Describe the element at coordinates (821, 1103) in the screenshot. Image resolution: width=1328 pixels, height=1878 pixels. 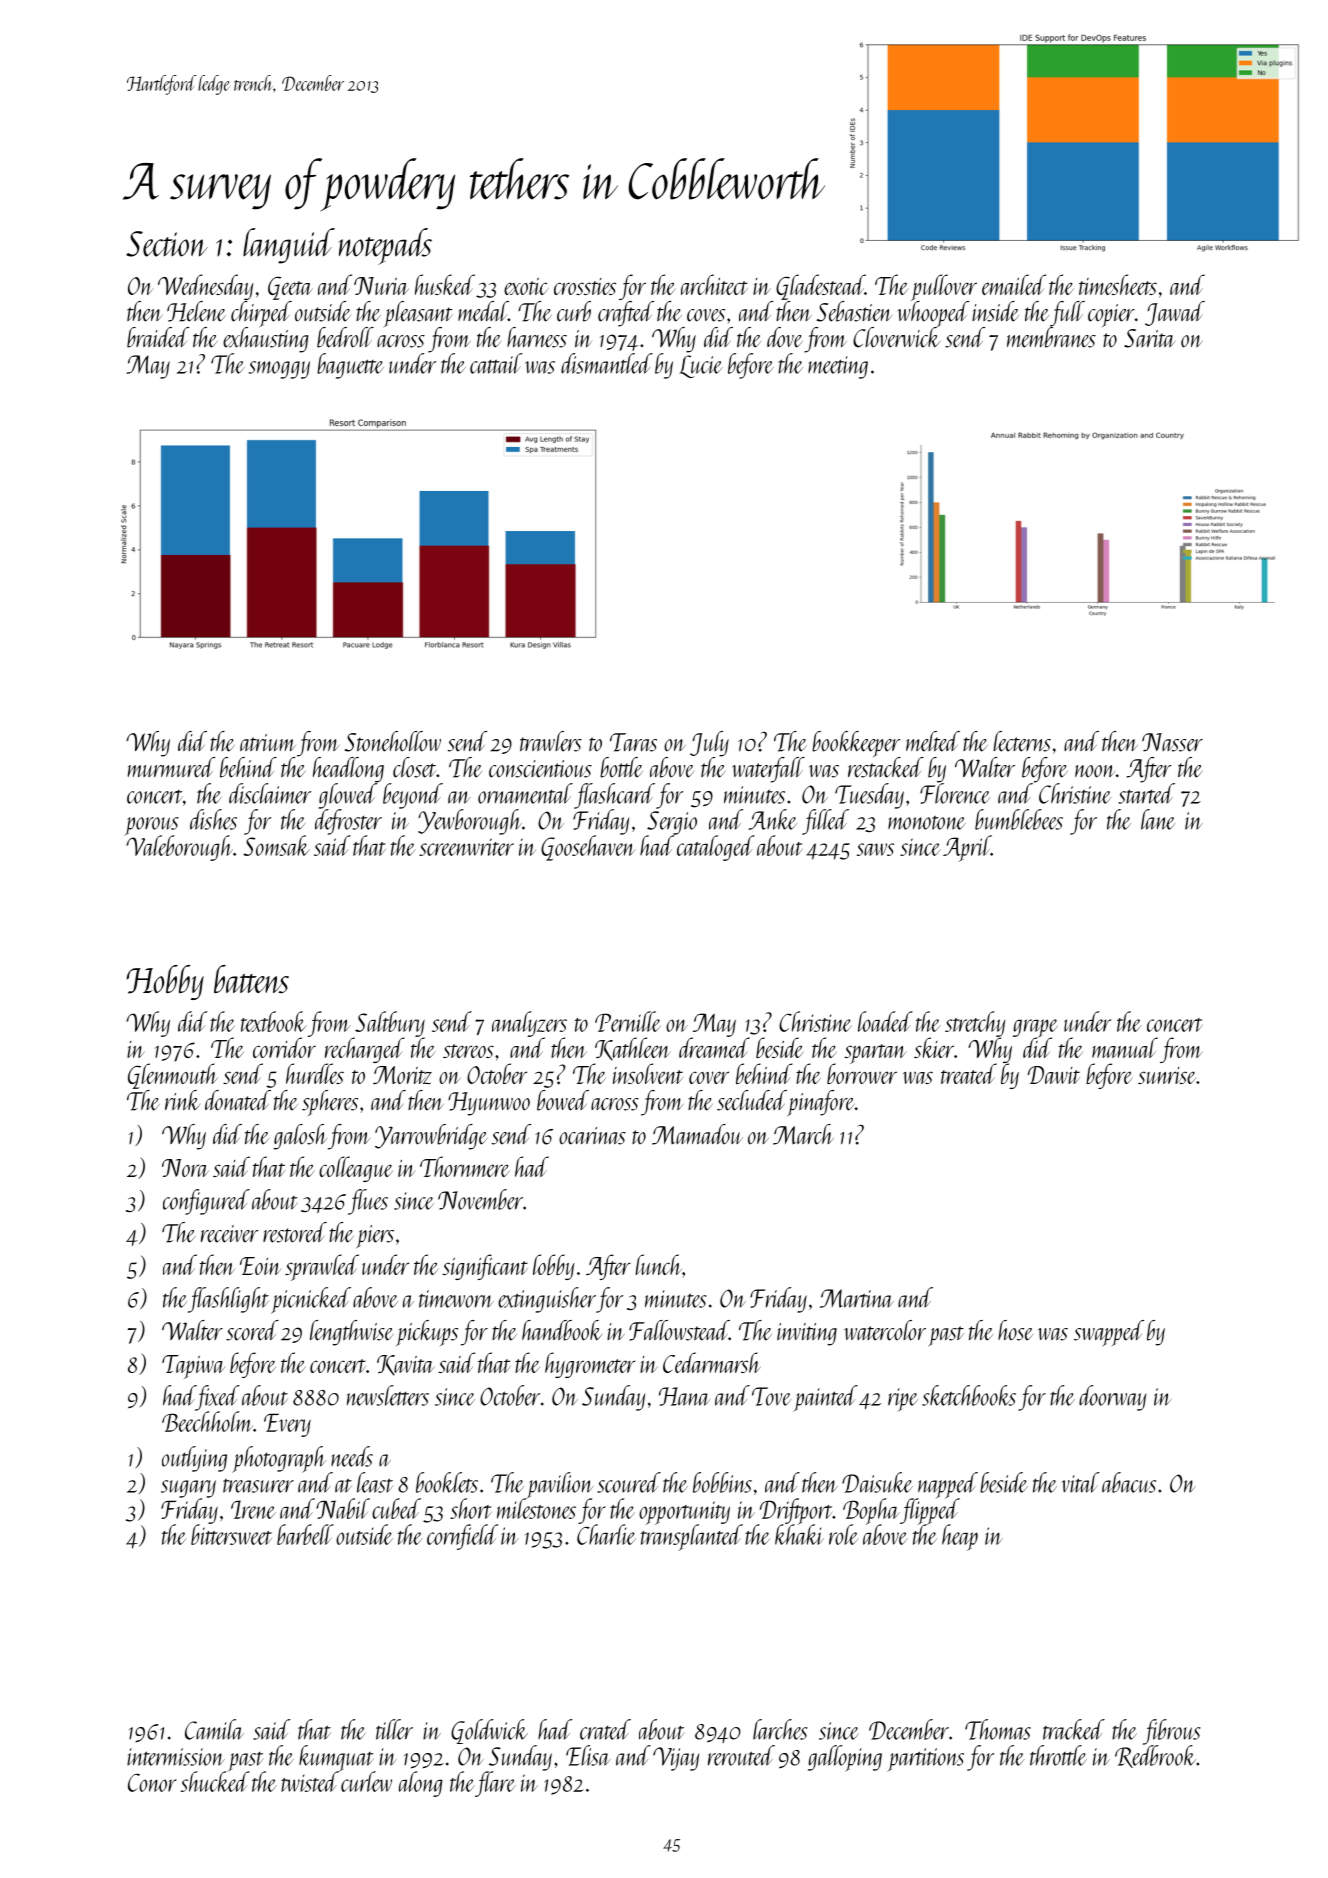
I see `pinafore` at that location.
